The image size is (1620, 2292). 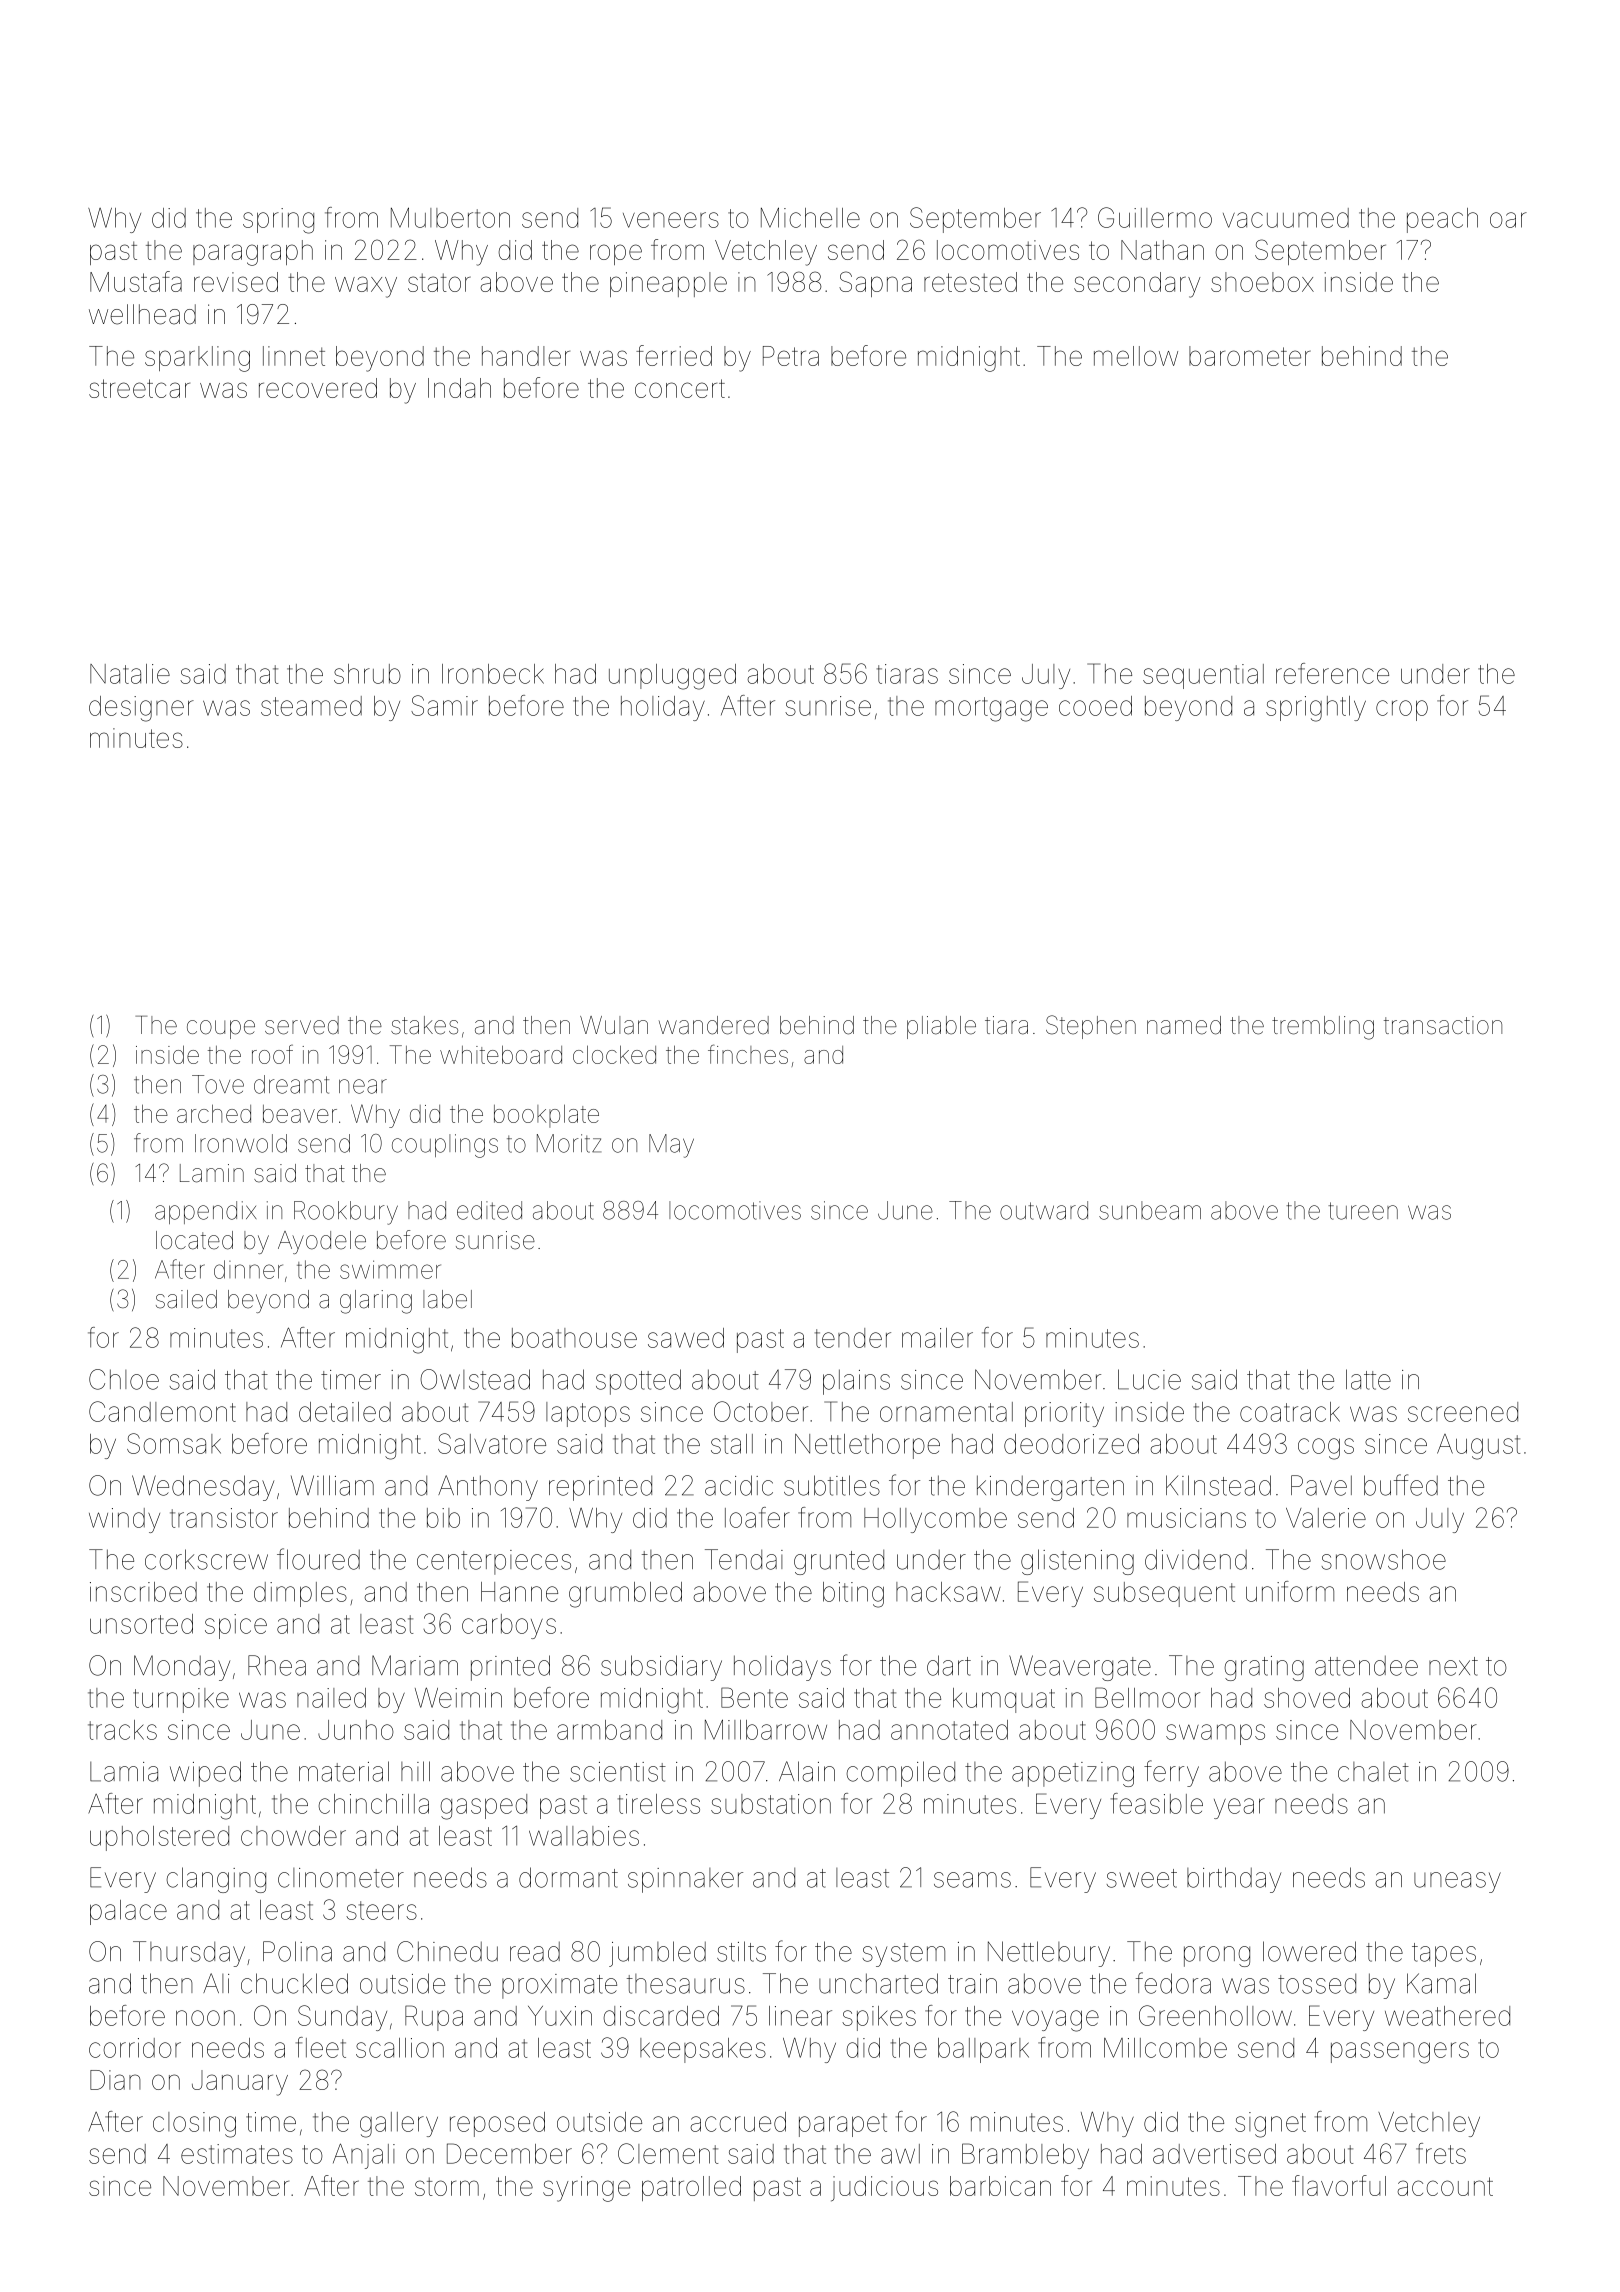 I want to click on veneers, so click(x=671, y=220).
